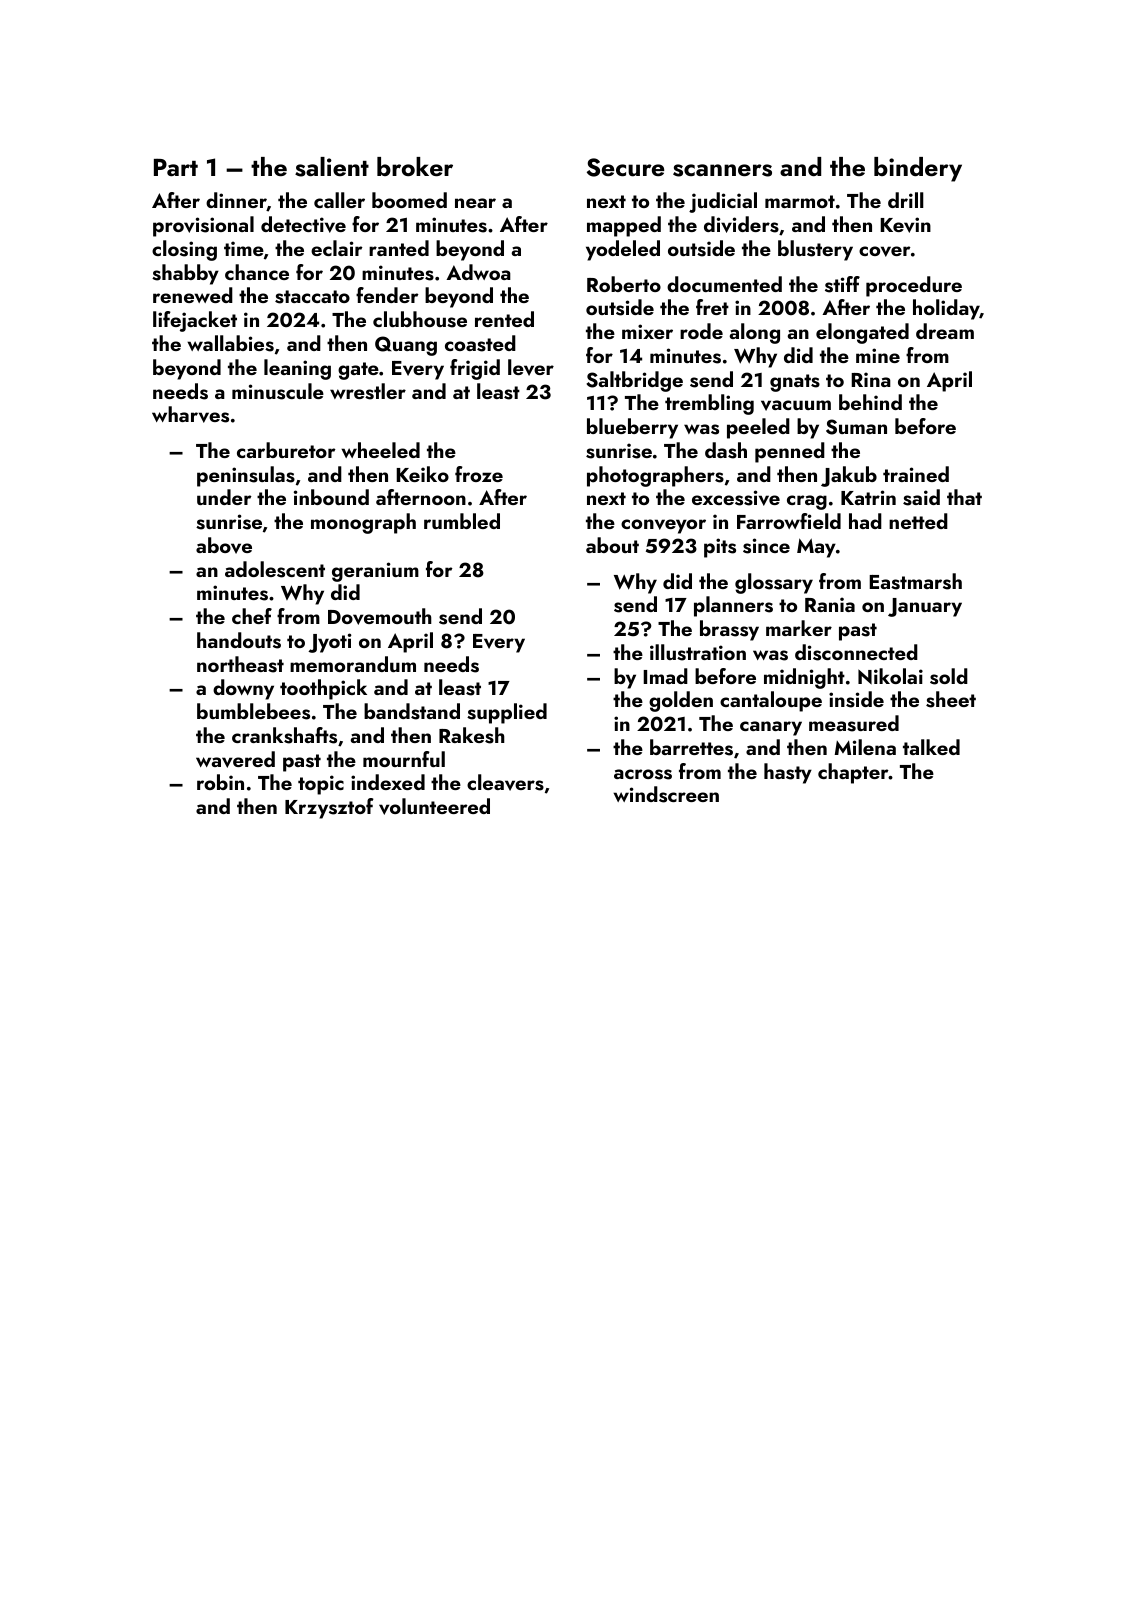  I want to click on downy, so click(243, 689).
